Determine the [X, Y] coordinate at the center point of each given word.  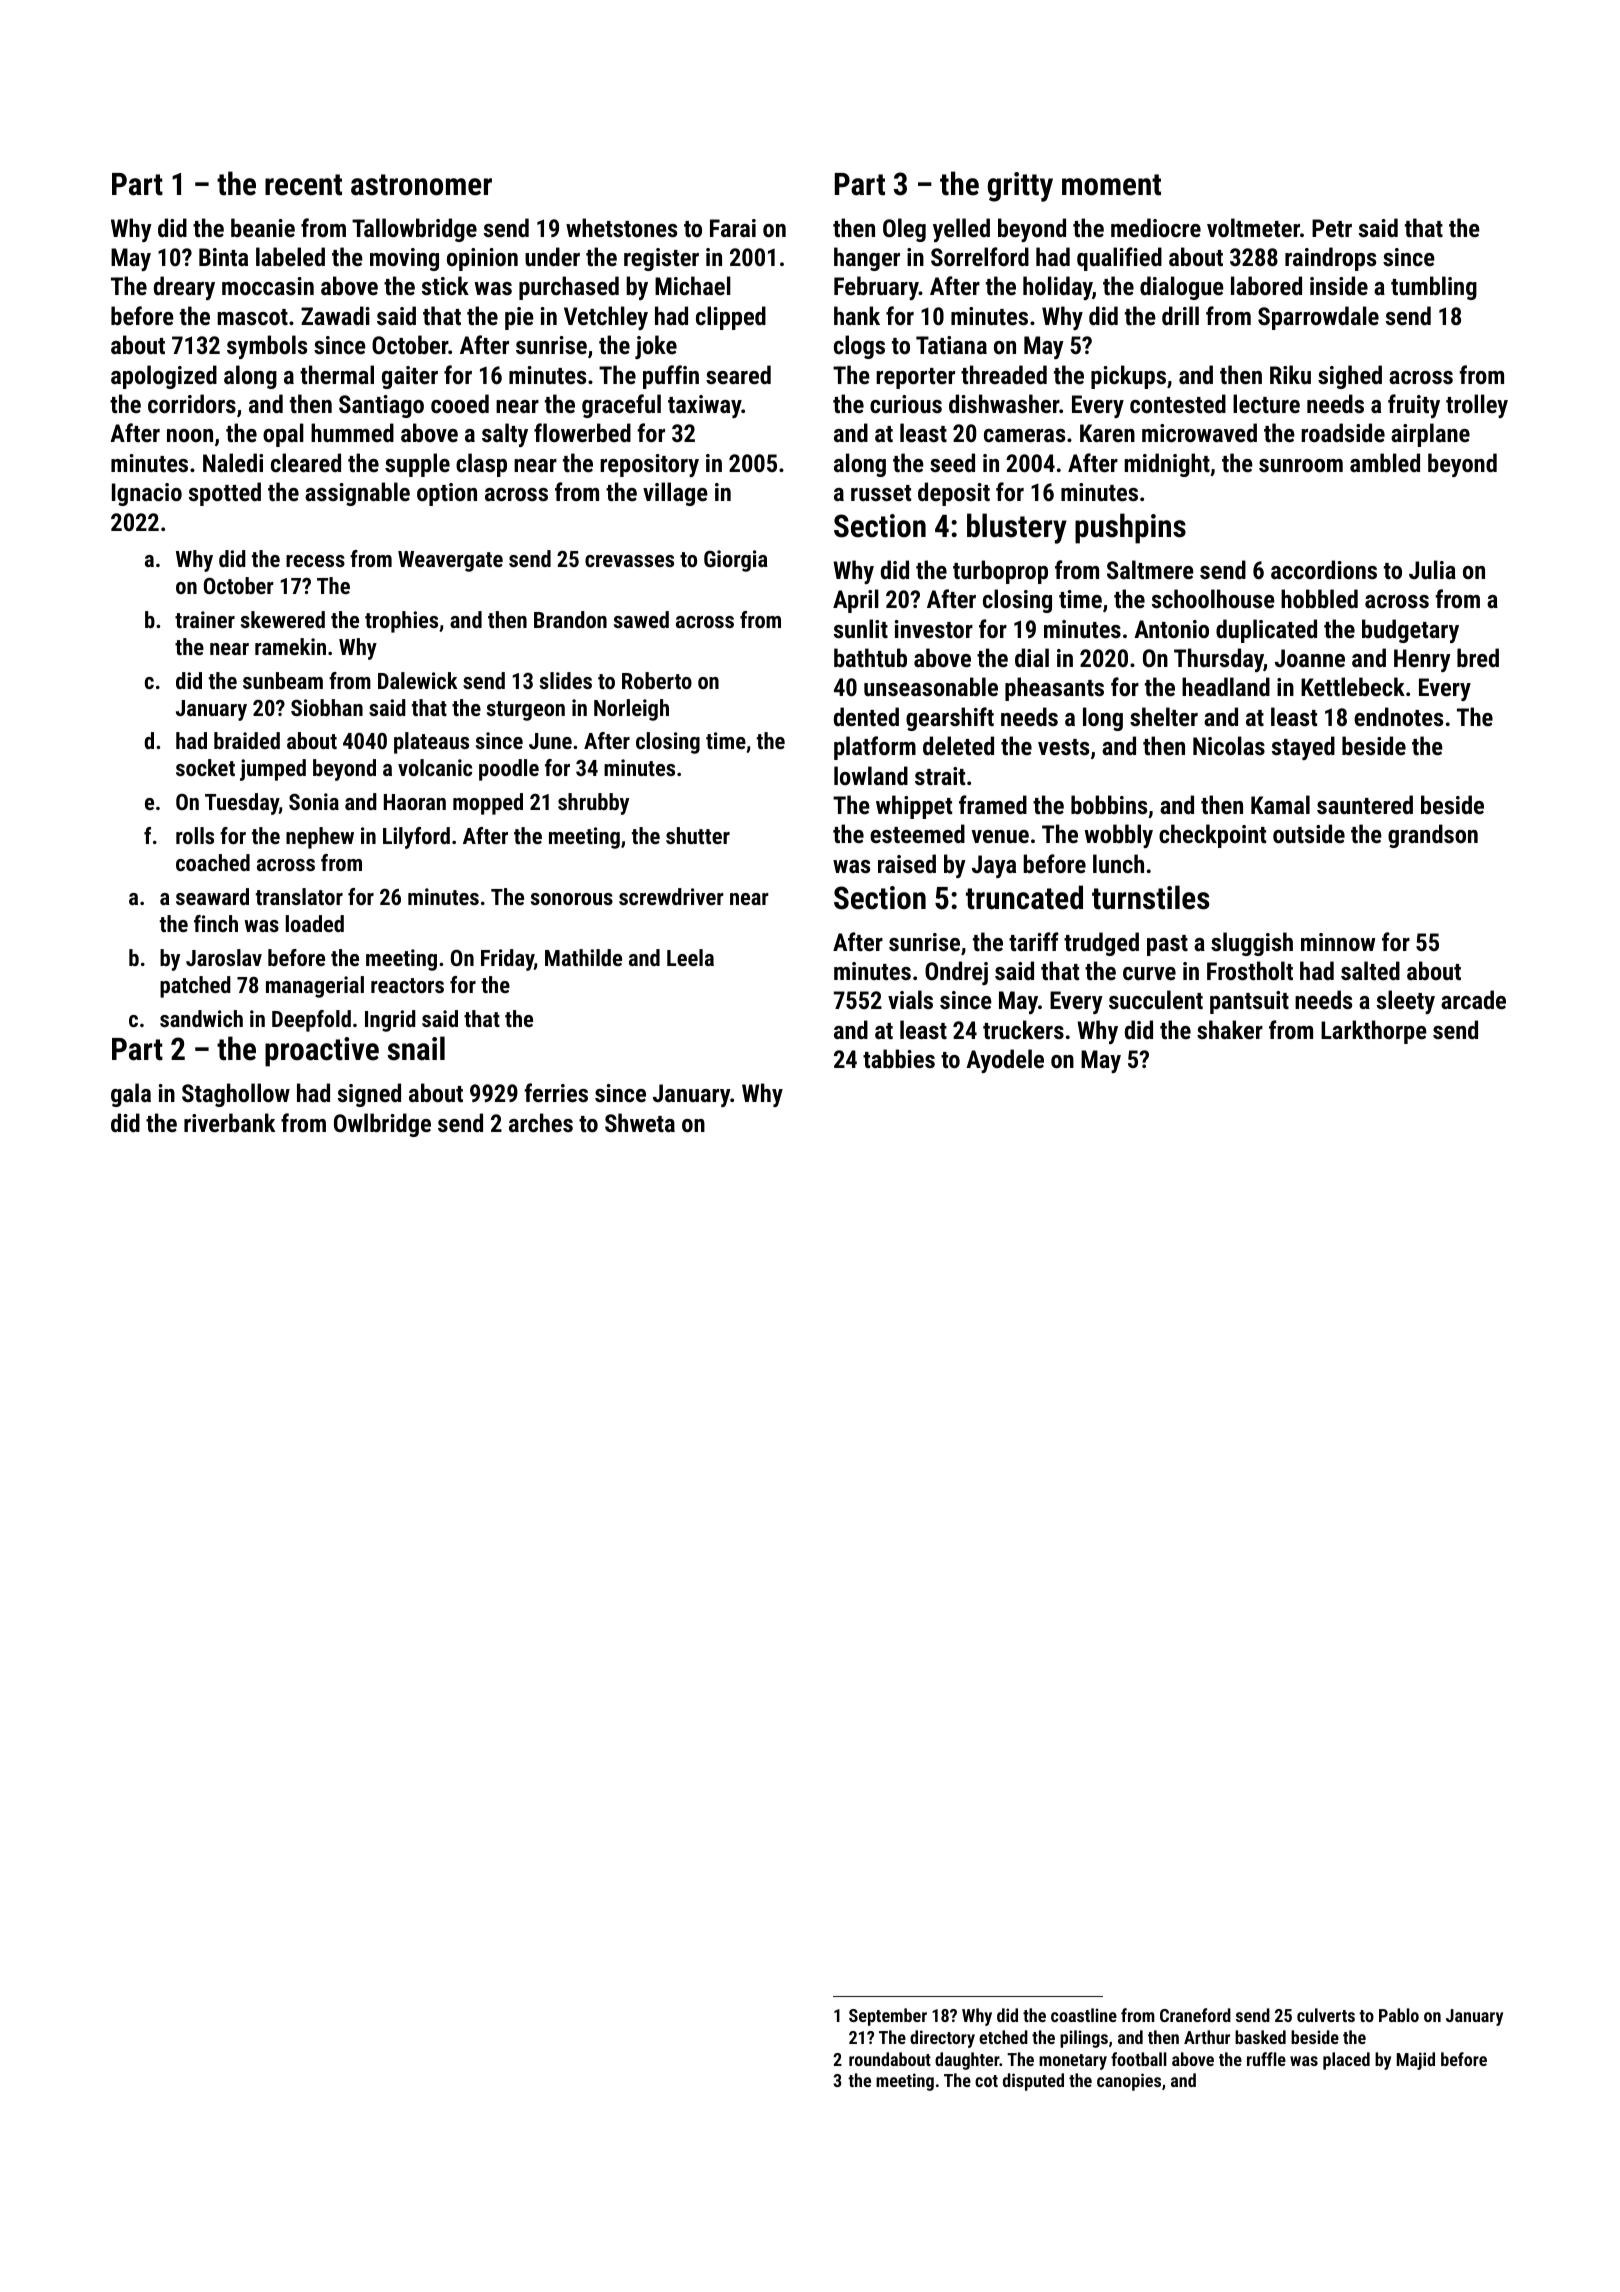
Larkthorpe [1374, 1032]
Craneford [1195, 2015]
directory [942, 2039]
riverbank [229, 1122]
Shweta [640, 1122]
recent [303, 185]
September [888, 2017]
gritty [1020, 187]
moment [1111, 185]
